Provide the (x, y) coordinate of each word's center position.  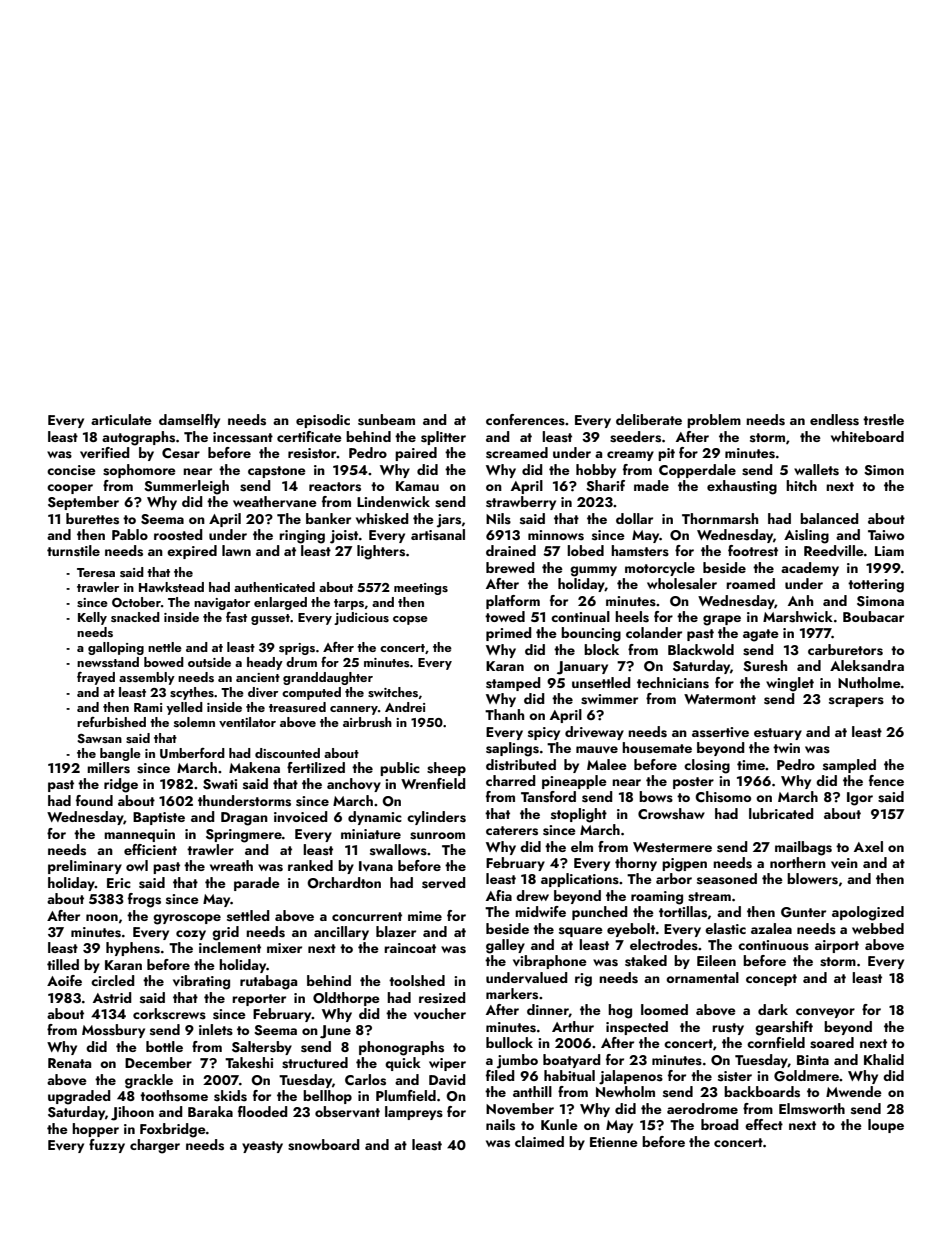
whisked (382, 519)
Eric (119, 883)
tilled (63, 964)
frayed (96, 678)
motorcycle (660, 569)
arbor (674, 878)
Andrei (405, 707)
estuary (778, 734)
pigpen (684, 865)
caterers (512, 831)
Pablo (130, 534)
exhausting (742, 487)
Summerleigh (186, 487)
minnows (556, 535)
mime (425, 916)
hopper (95, 1130)
